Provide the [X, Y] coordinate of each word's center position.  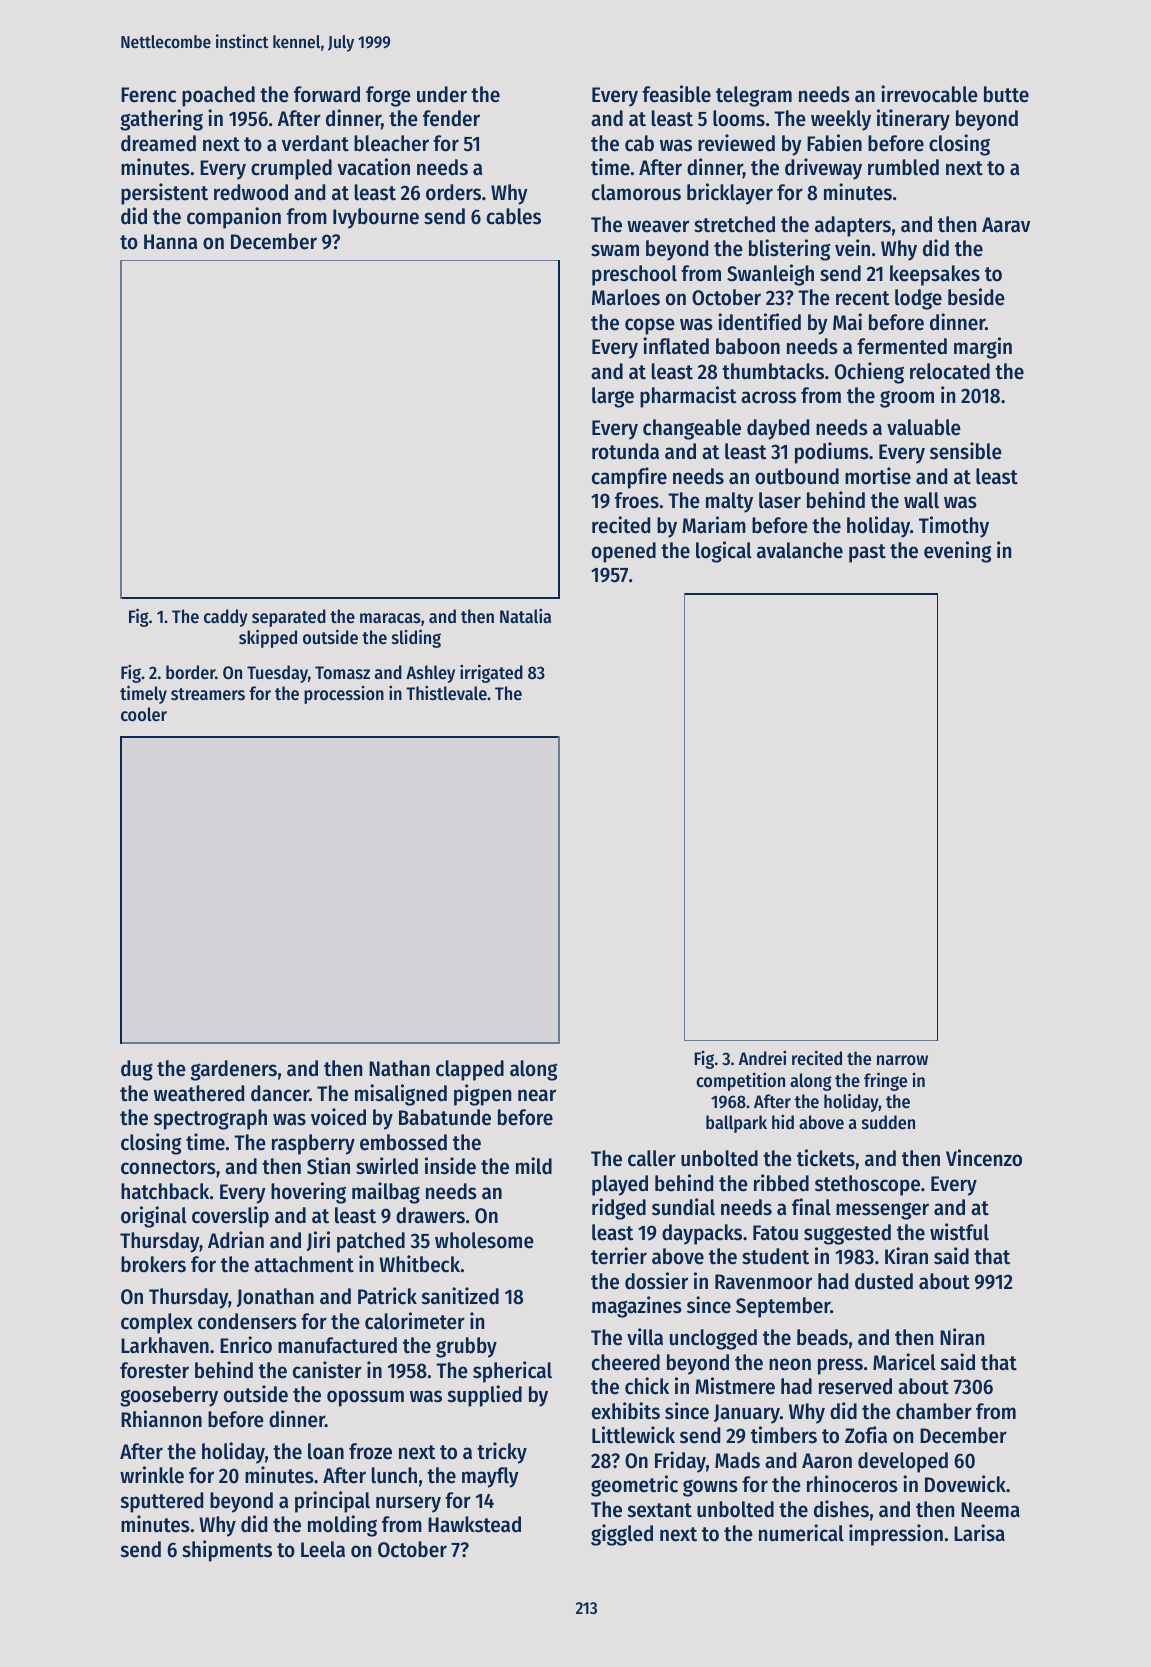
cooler [144, 714]
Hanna [170, 242]
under [442, 94]
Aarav [1006, 225]
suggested [847, 1234]
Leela [323, 1549]
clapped [470, 1070]
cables [514, 216]
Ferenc [148, 95]
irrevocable [929, 94]
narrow [902, 1060]
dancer [280, 1093]
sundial [683, 1207]
